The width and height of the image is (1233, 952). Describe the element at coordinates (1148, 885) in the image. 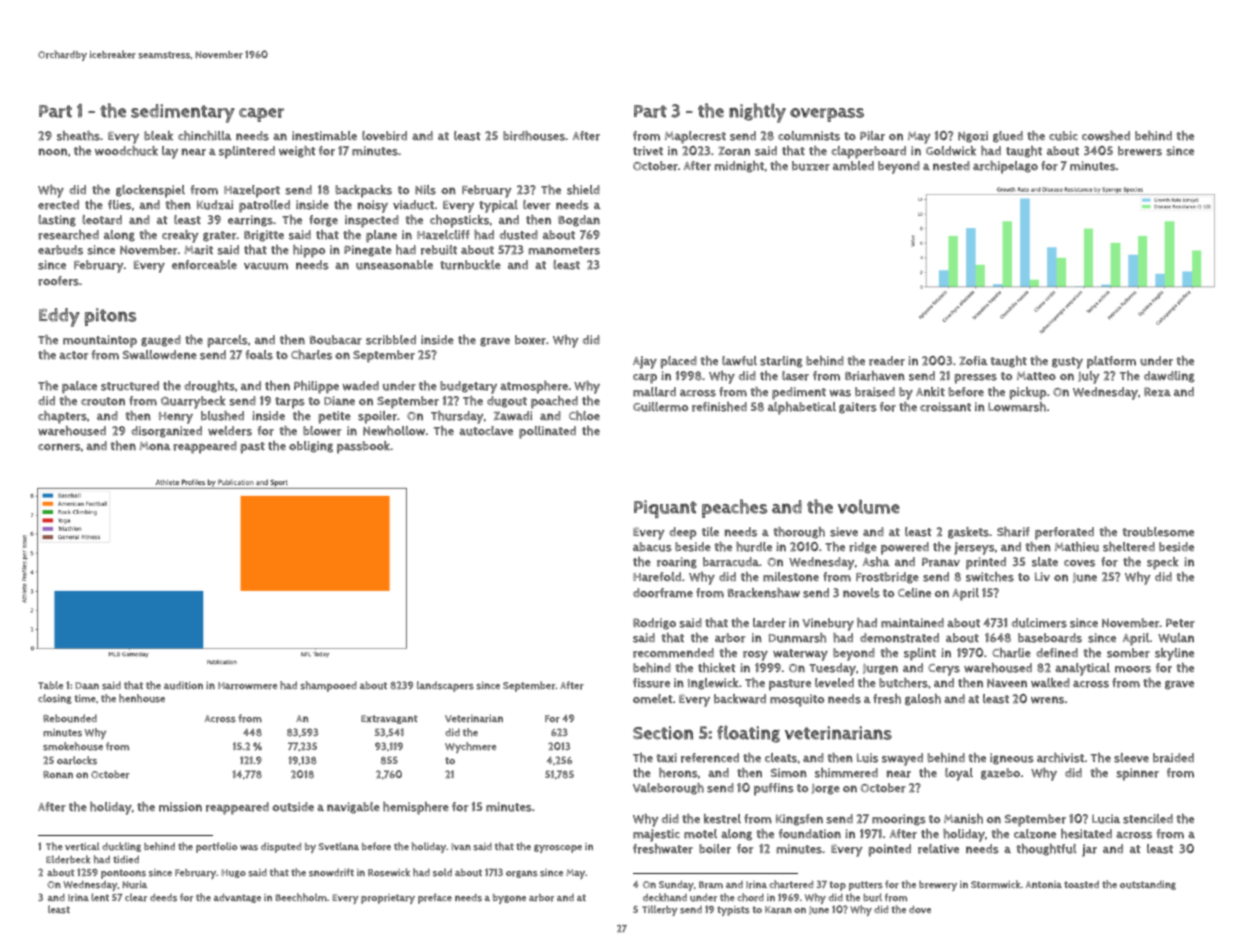

I see `outstanding` at that location.
